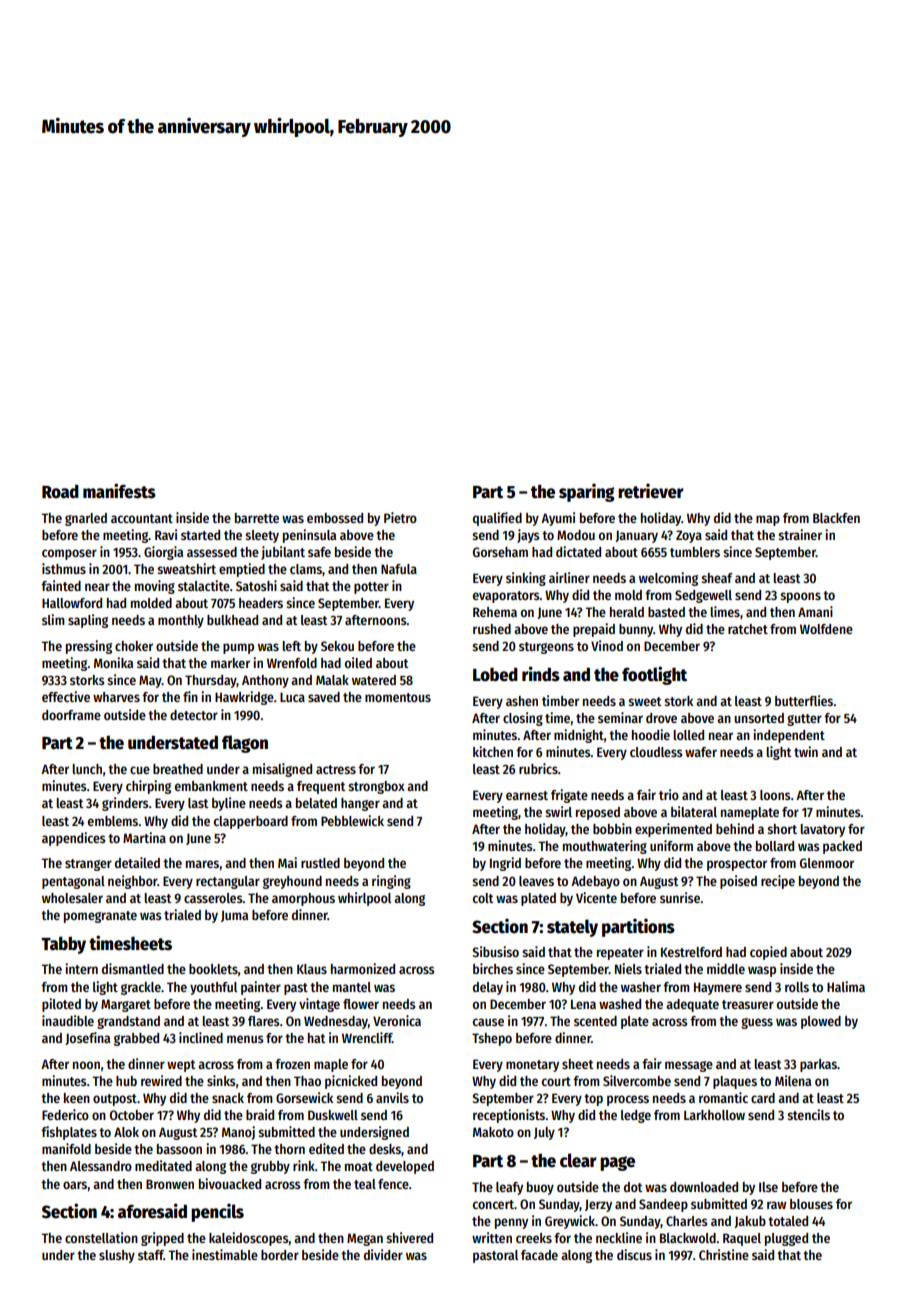 The image size is (908, 1316). Describe the element at coordinates (586, 492) in the screenshot. I see `sparing` at that location.
